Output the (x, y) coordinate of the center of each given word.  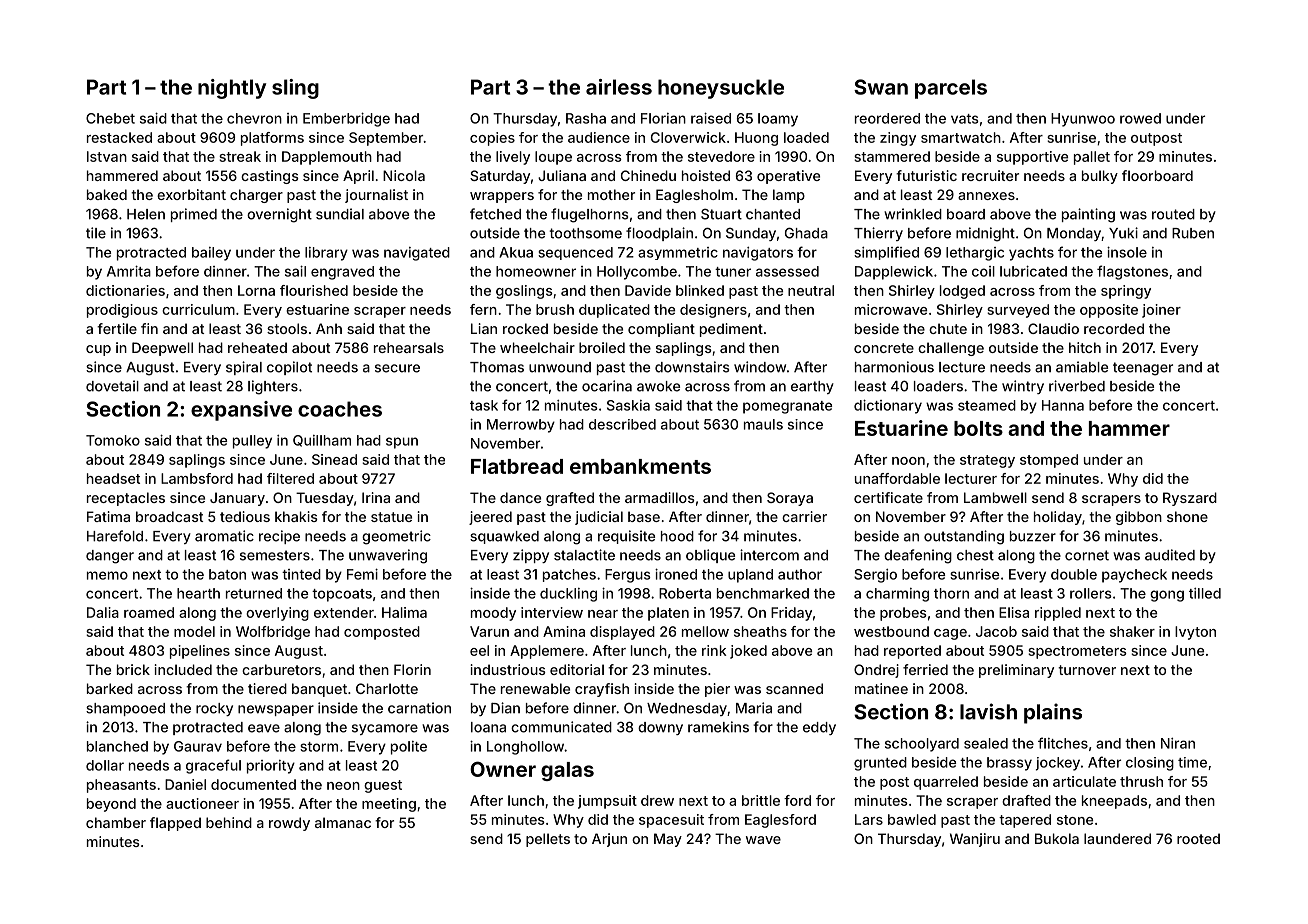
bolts (978, 428)
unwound (560, 367)
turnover (1087, 670)
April (358, 177)
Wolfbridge (273, 633)
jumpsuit (607, 802)
